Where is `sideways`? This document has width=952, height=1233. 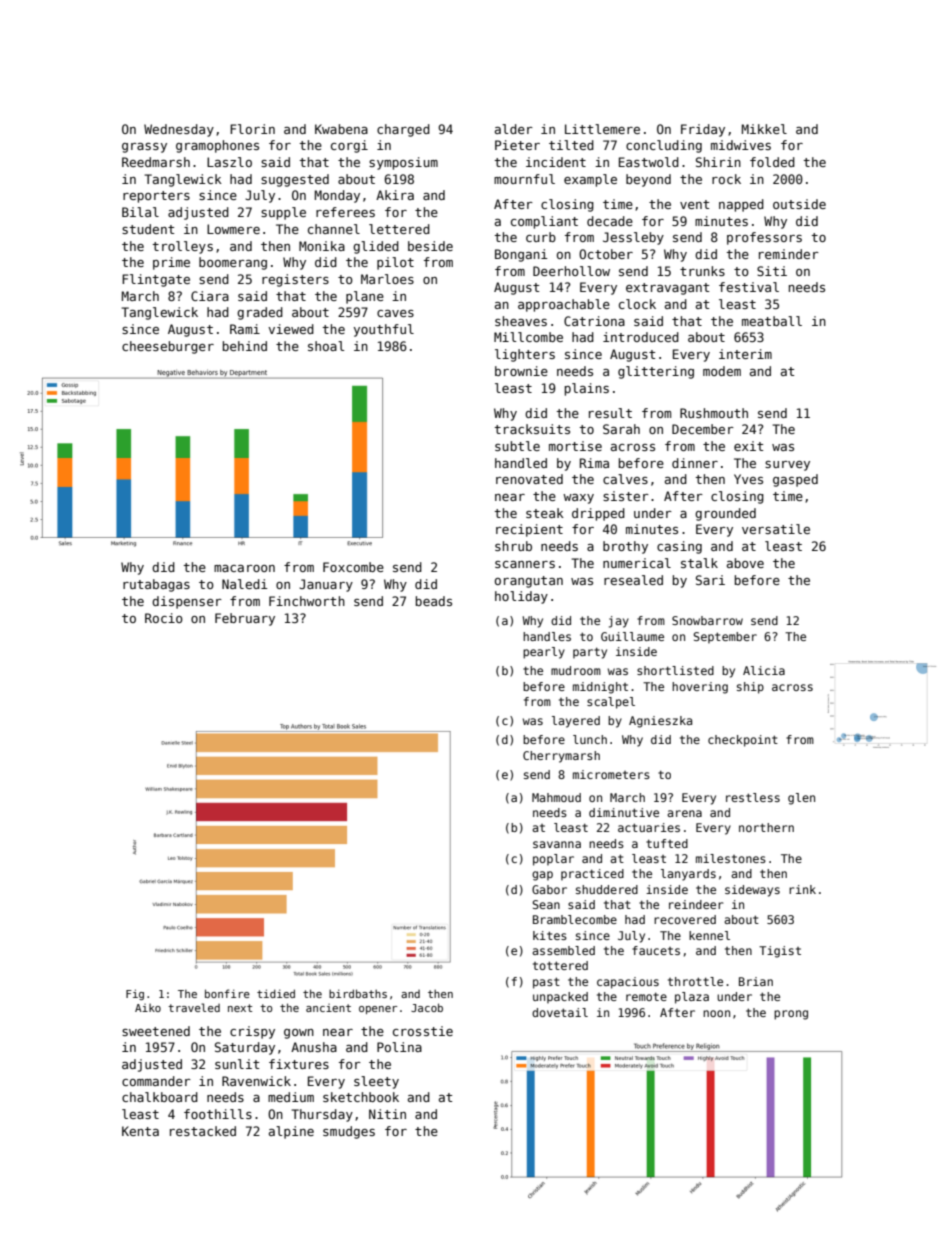 sideways is located at coordinates (752, 891).
